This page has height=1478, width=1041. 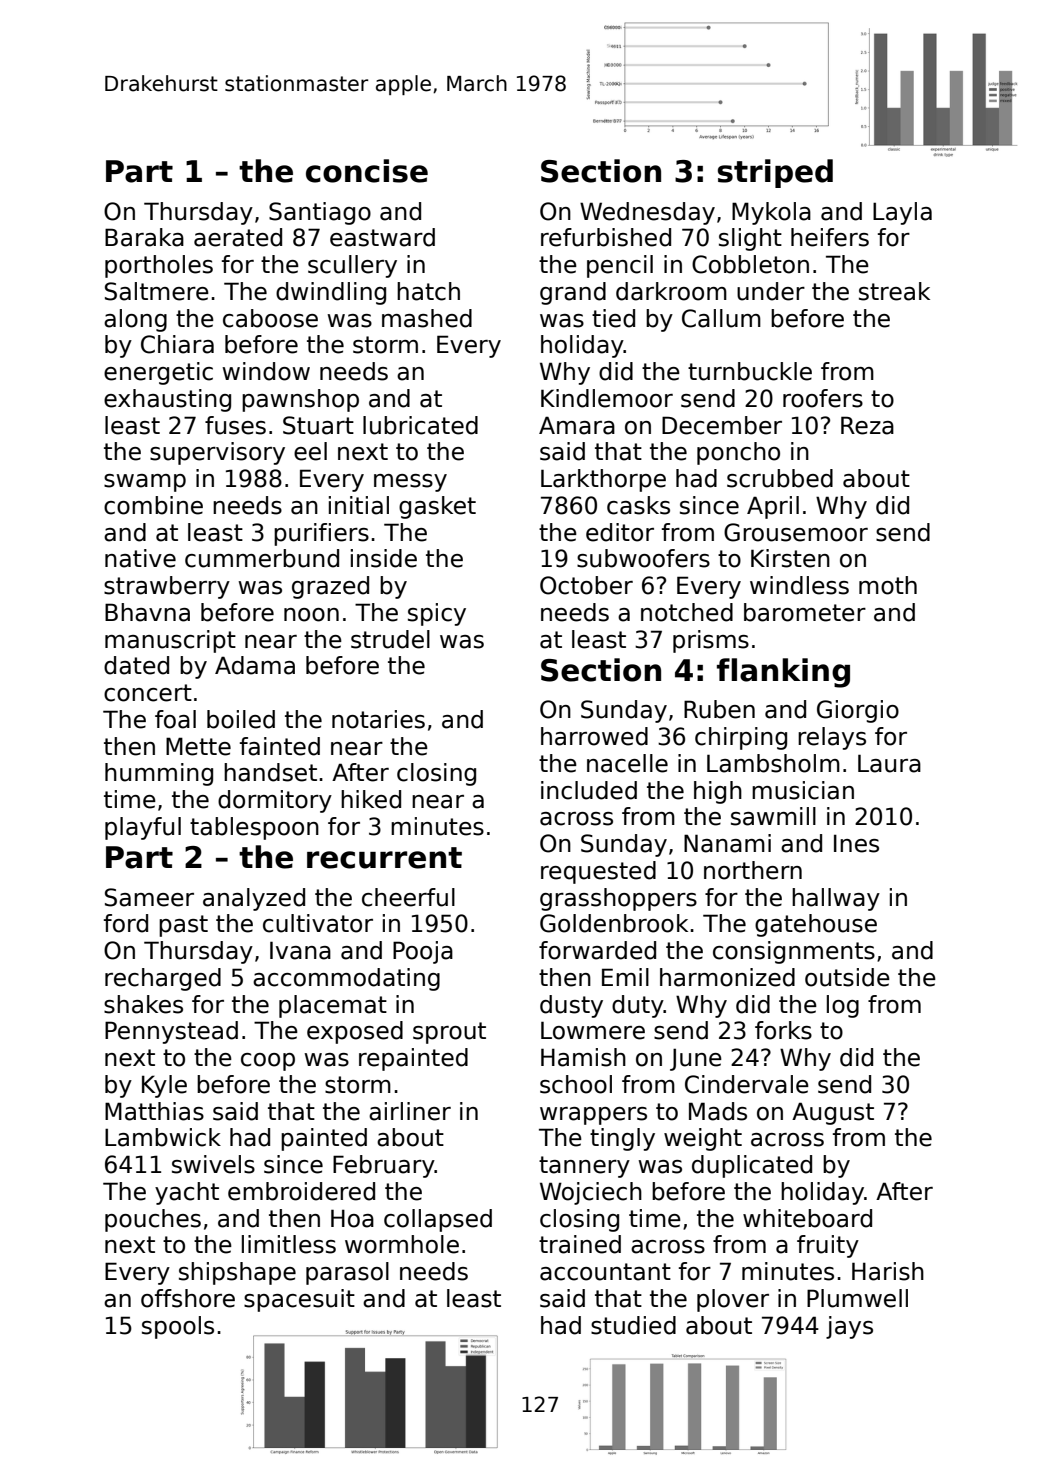 I want to click on Adama, so click(x=255, y=665).
